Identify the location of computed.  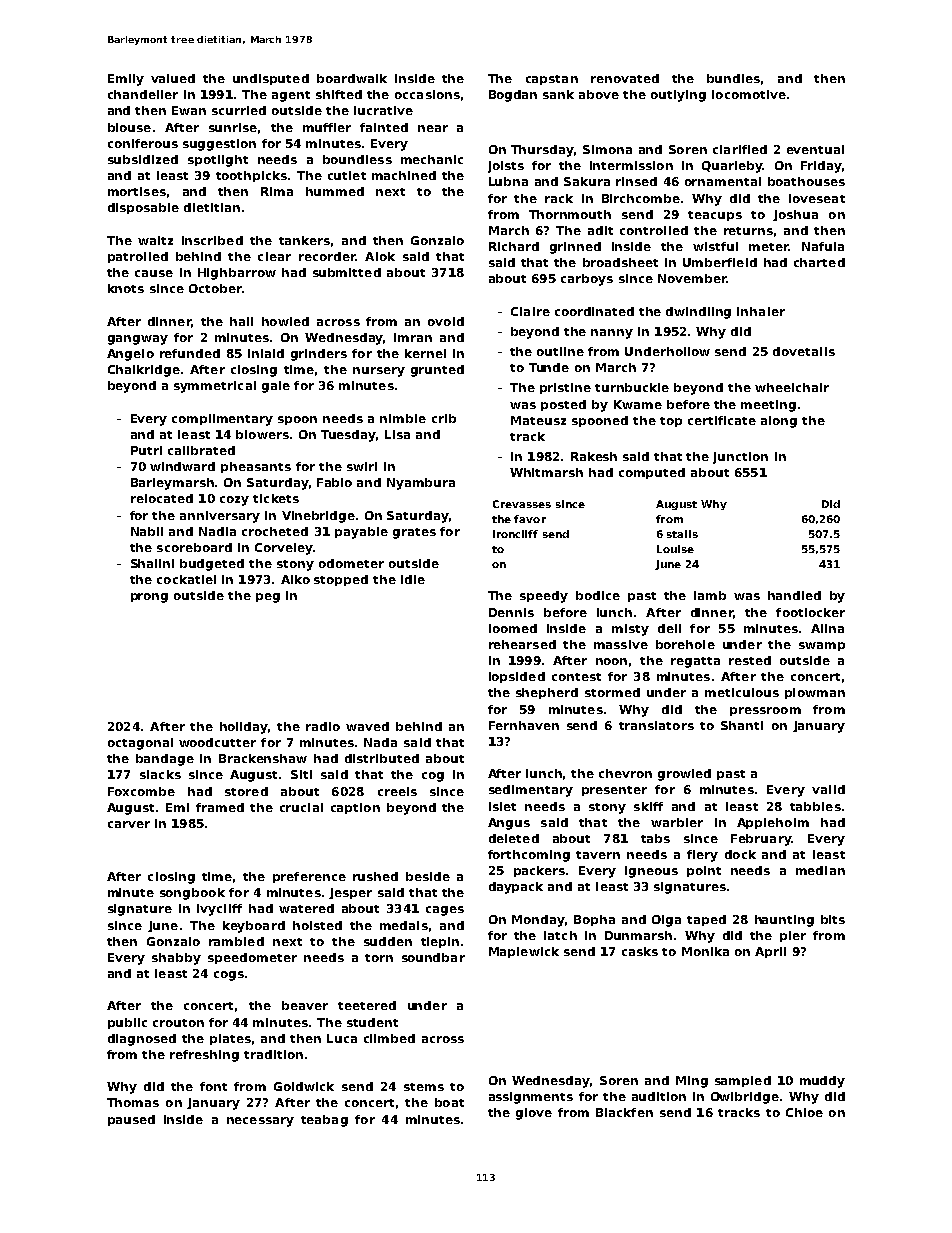
(652, 473).
